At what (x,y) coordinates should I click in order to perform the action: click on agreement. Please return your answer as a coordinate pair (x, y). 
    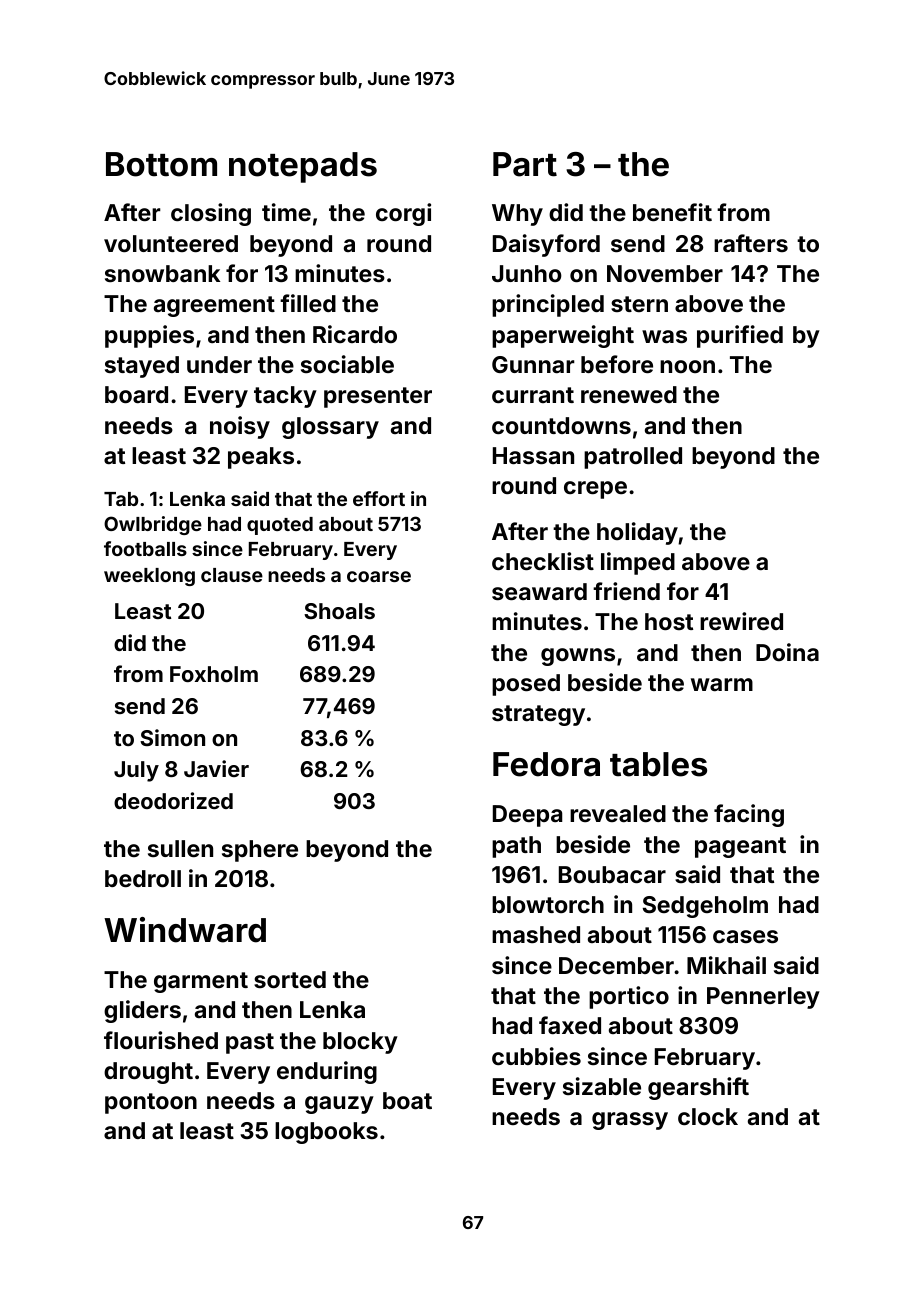
    Looking at the image, I should click on (214, 306).
